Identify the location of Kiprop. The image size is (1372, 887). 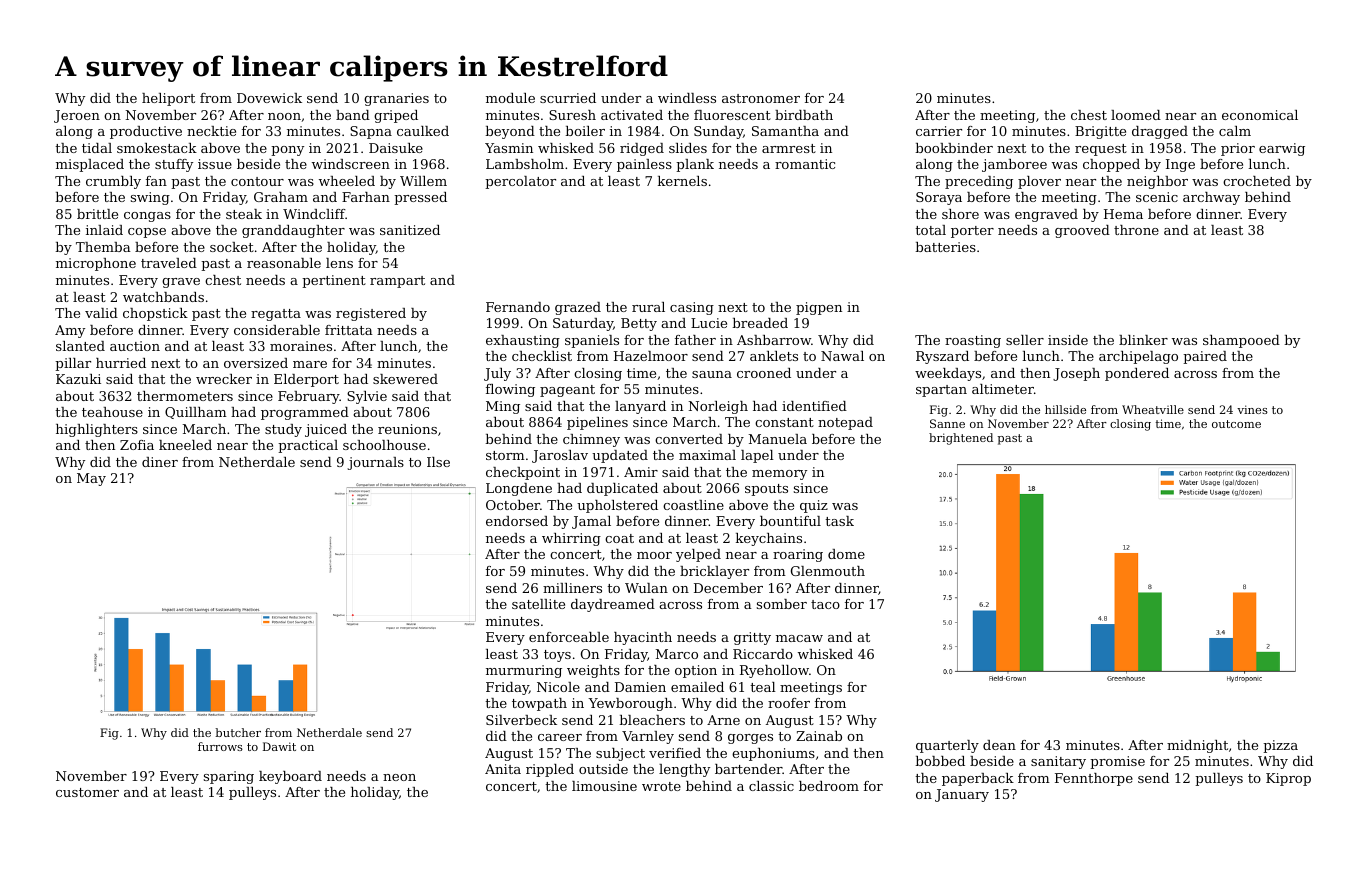
(1288, 779).
